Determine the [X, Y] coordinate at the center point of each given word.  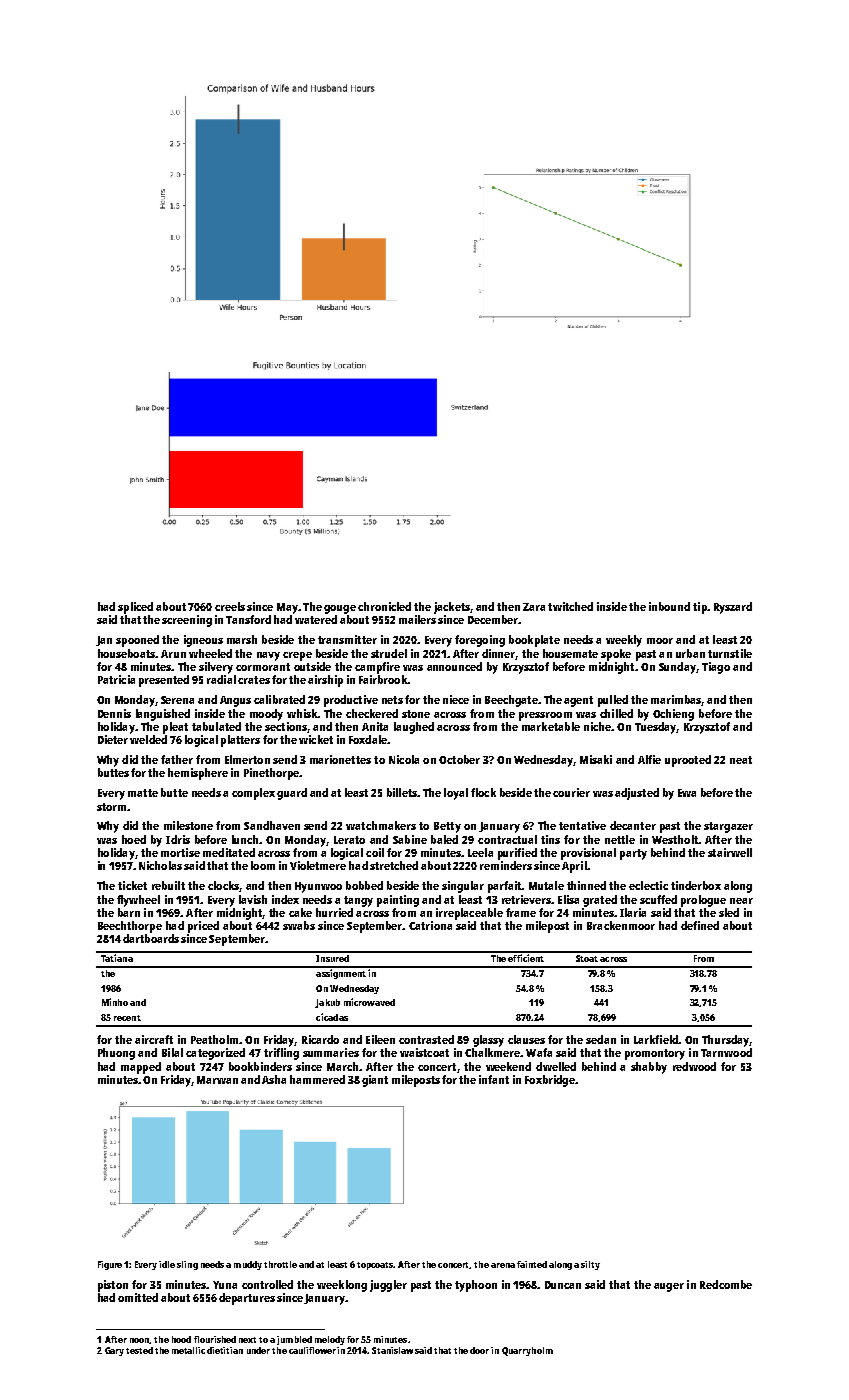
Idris [178, 839]
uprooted [688, 761]
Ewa [687, 793]
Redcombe [726, 1284]
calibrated [279, 699]
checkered [372, 713]
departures [247, 1299]
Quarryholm [527, 1351]
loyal [456, 794]
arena [503, 1265]
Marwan [217, 1080]
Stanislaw [392, 1350]
